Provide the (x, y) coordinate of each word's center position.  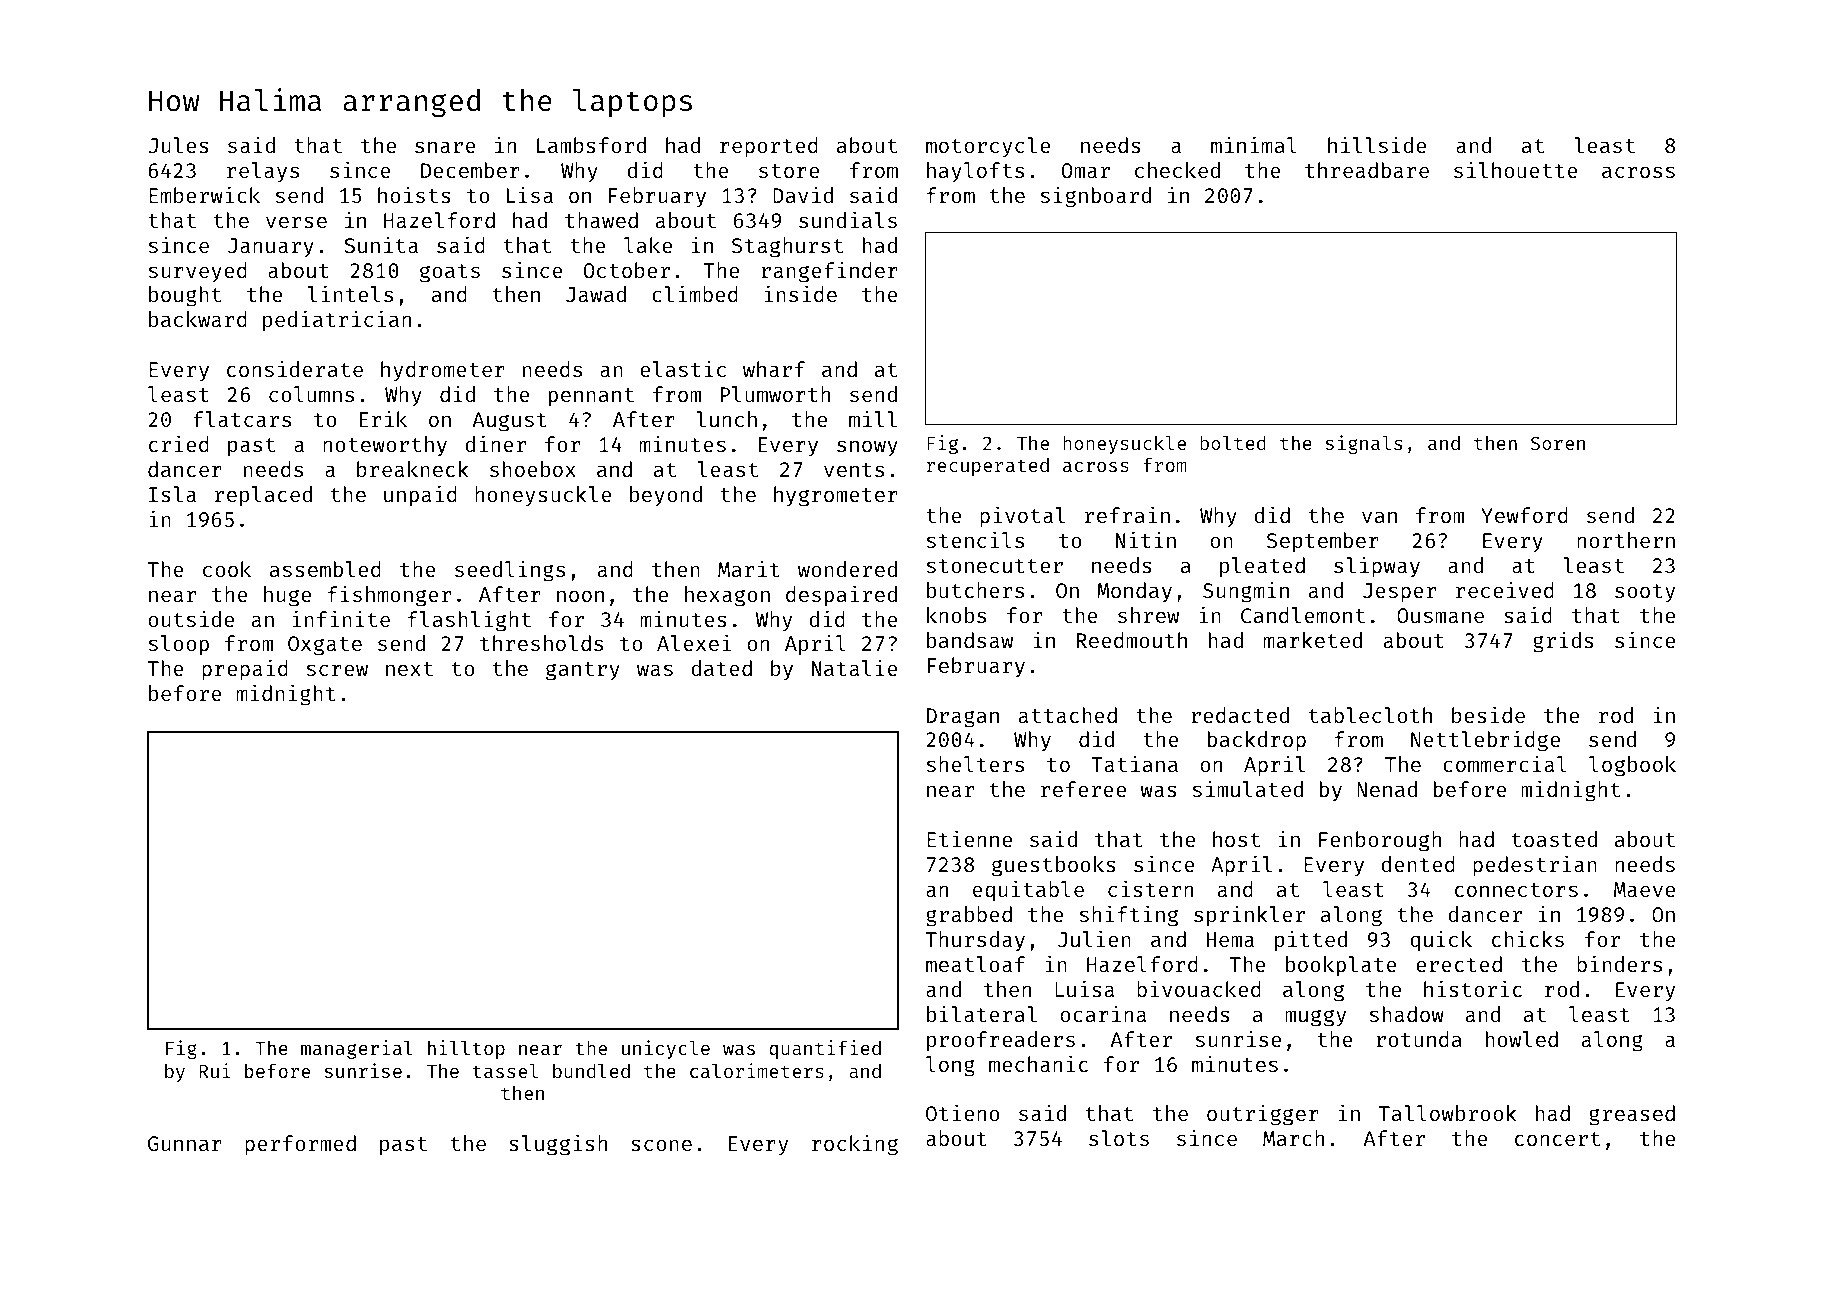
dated (721, 668)
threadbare (1367, 170)
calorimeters (757, 1070)
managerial (357, 1049)
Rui (215, 1070)
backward (198, 319)
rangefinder (829, 272)
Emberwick (204, 194)
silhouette (1516, 170)
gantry (583, 671)
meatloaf (975, 964)
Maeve (1644, 889)
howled (1522, 1039)
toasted (1554, 839)
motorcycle (988, 147)
